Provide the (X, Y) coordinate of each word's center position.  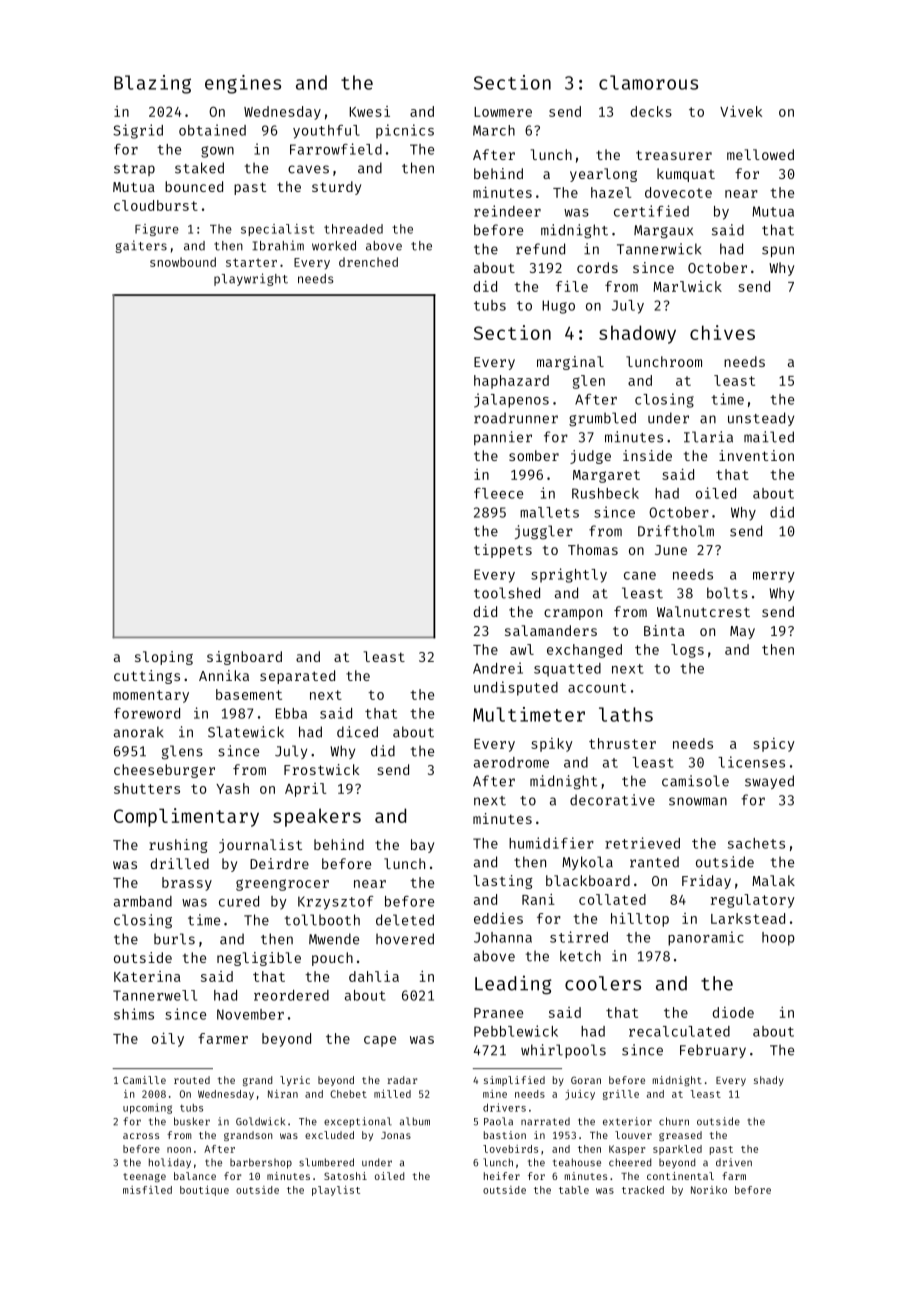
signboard (244, 658)
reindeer (507, 211)
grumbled (602, 419)
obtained (212, 130)
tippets (503, 551)
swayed (769, 782)
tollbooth (322, 920)
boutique (204, 1191)
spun (778, 251)
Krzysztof (336, 903)
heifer (502, 1176)
